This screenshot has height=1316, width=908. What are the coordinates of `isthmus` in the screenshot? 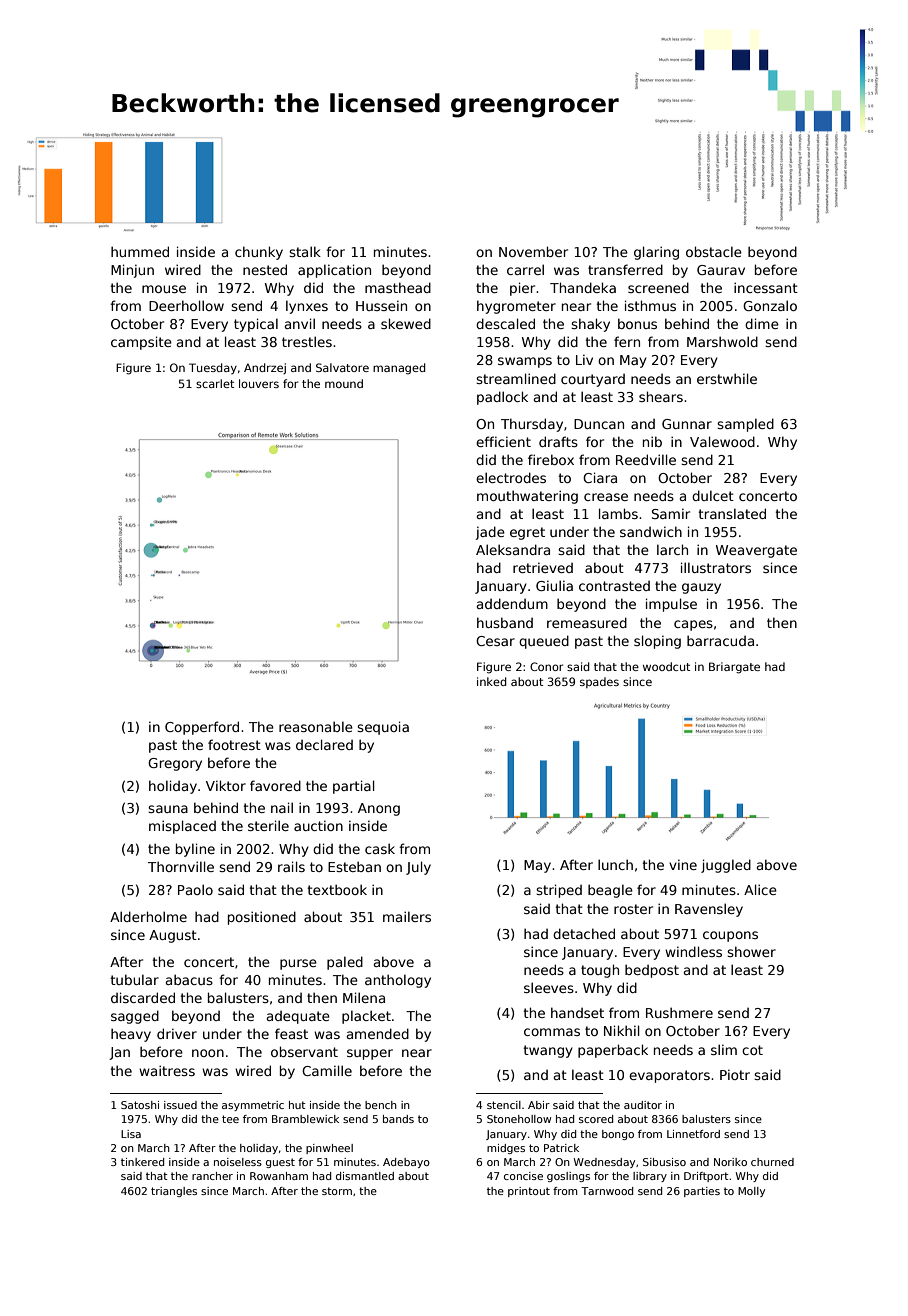 It's located at (650, 305).
